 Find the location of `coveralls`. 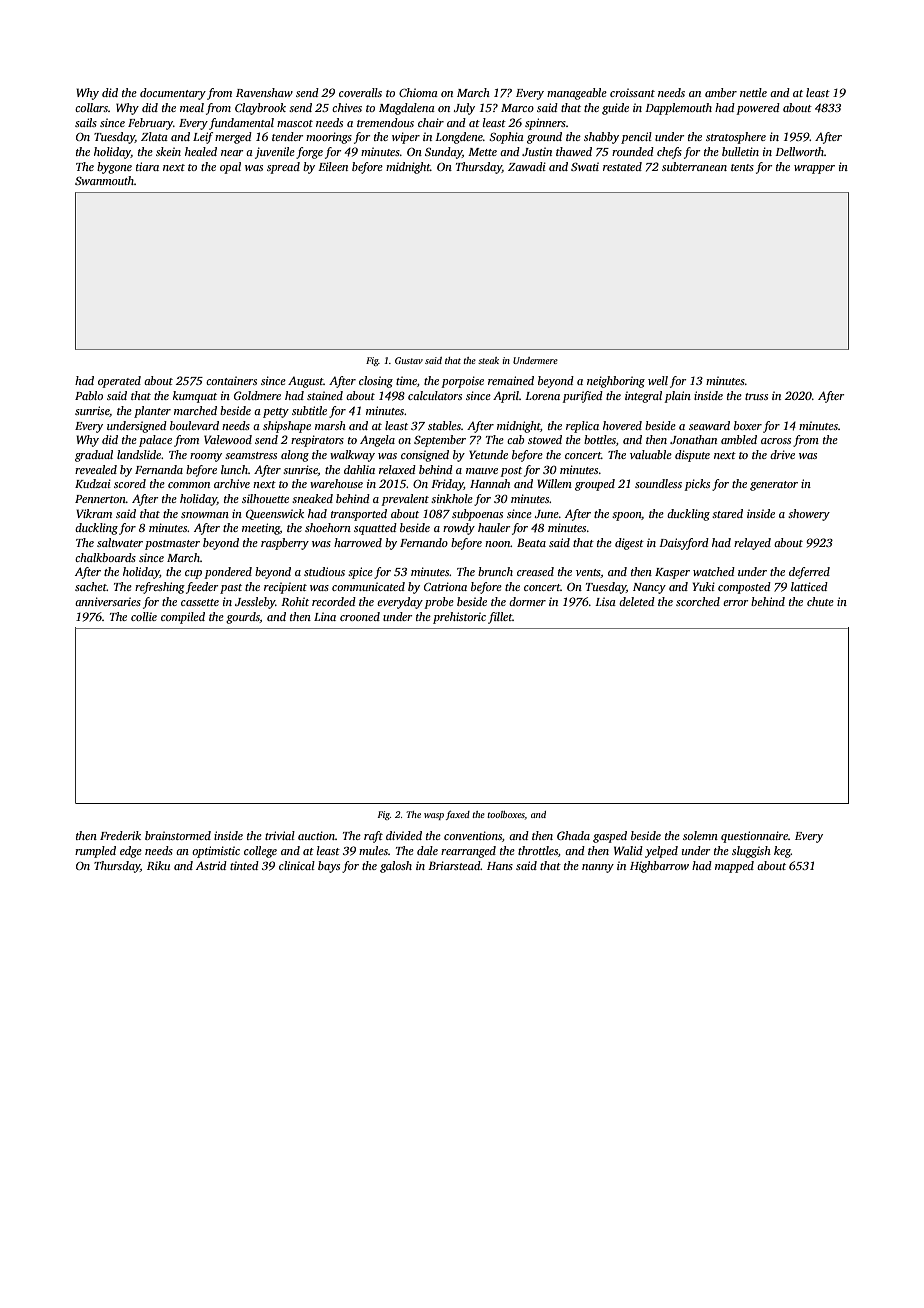

coveralls is located at coordinates (360, 92).
